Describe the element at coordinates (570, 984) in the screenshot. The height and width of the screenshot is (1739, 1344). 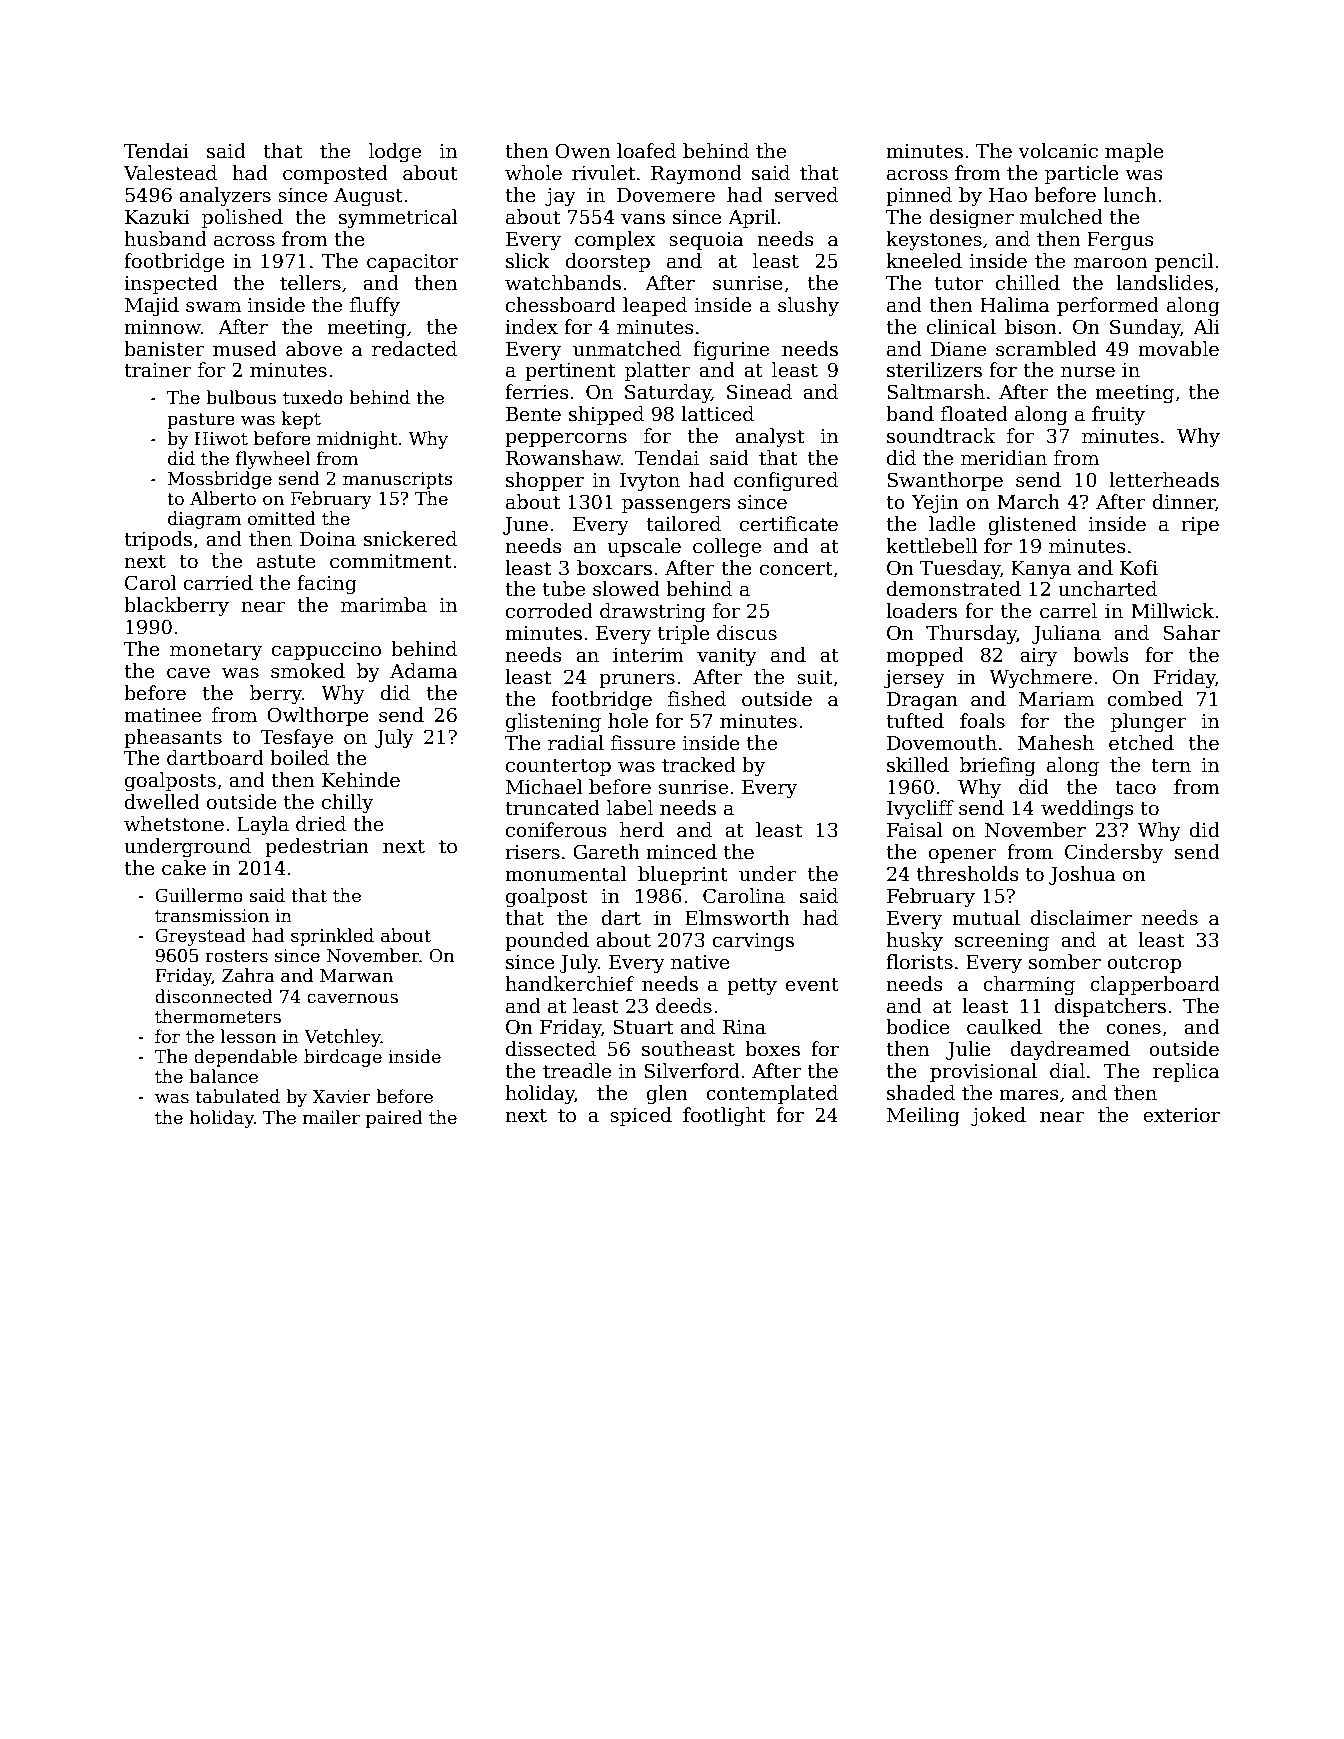
I see `handkerchief` at that location.
